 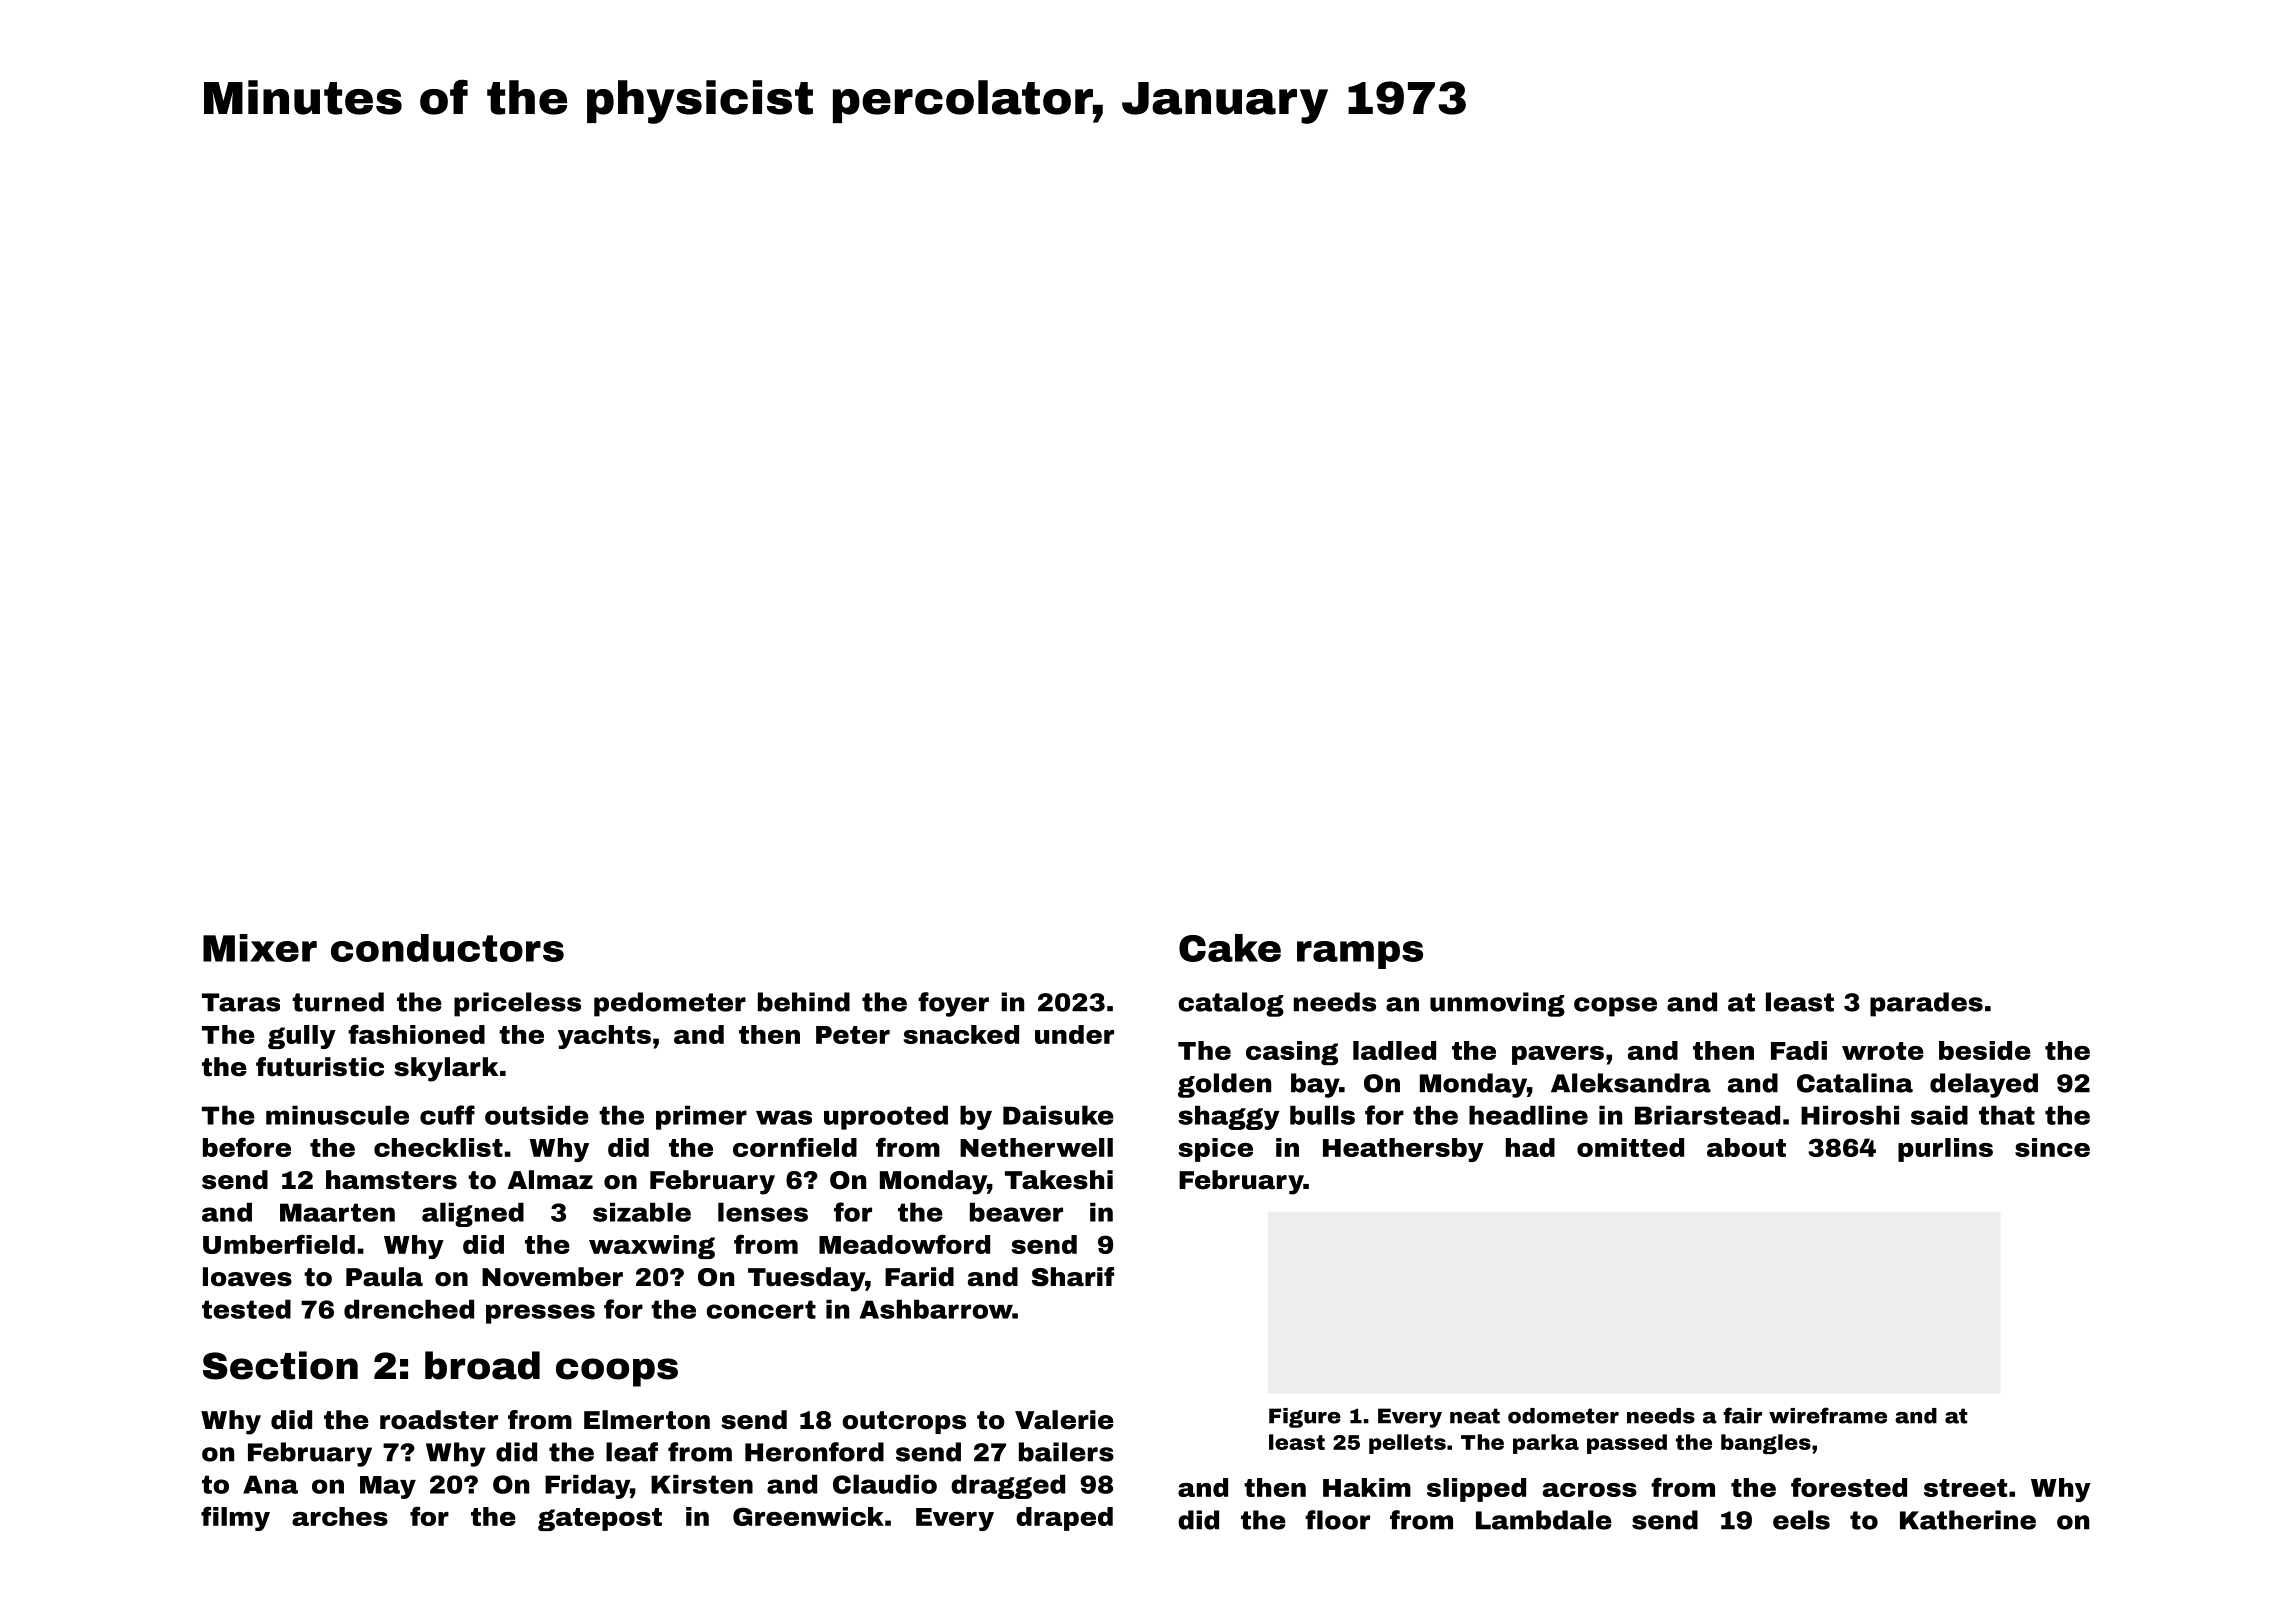 What do you see at coordinates (642, 1212) in the document?
I see `sizable` at bounding box center [642, 1212].
